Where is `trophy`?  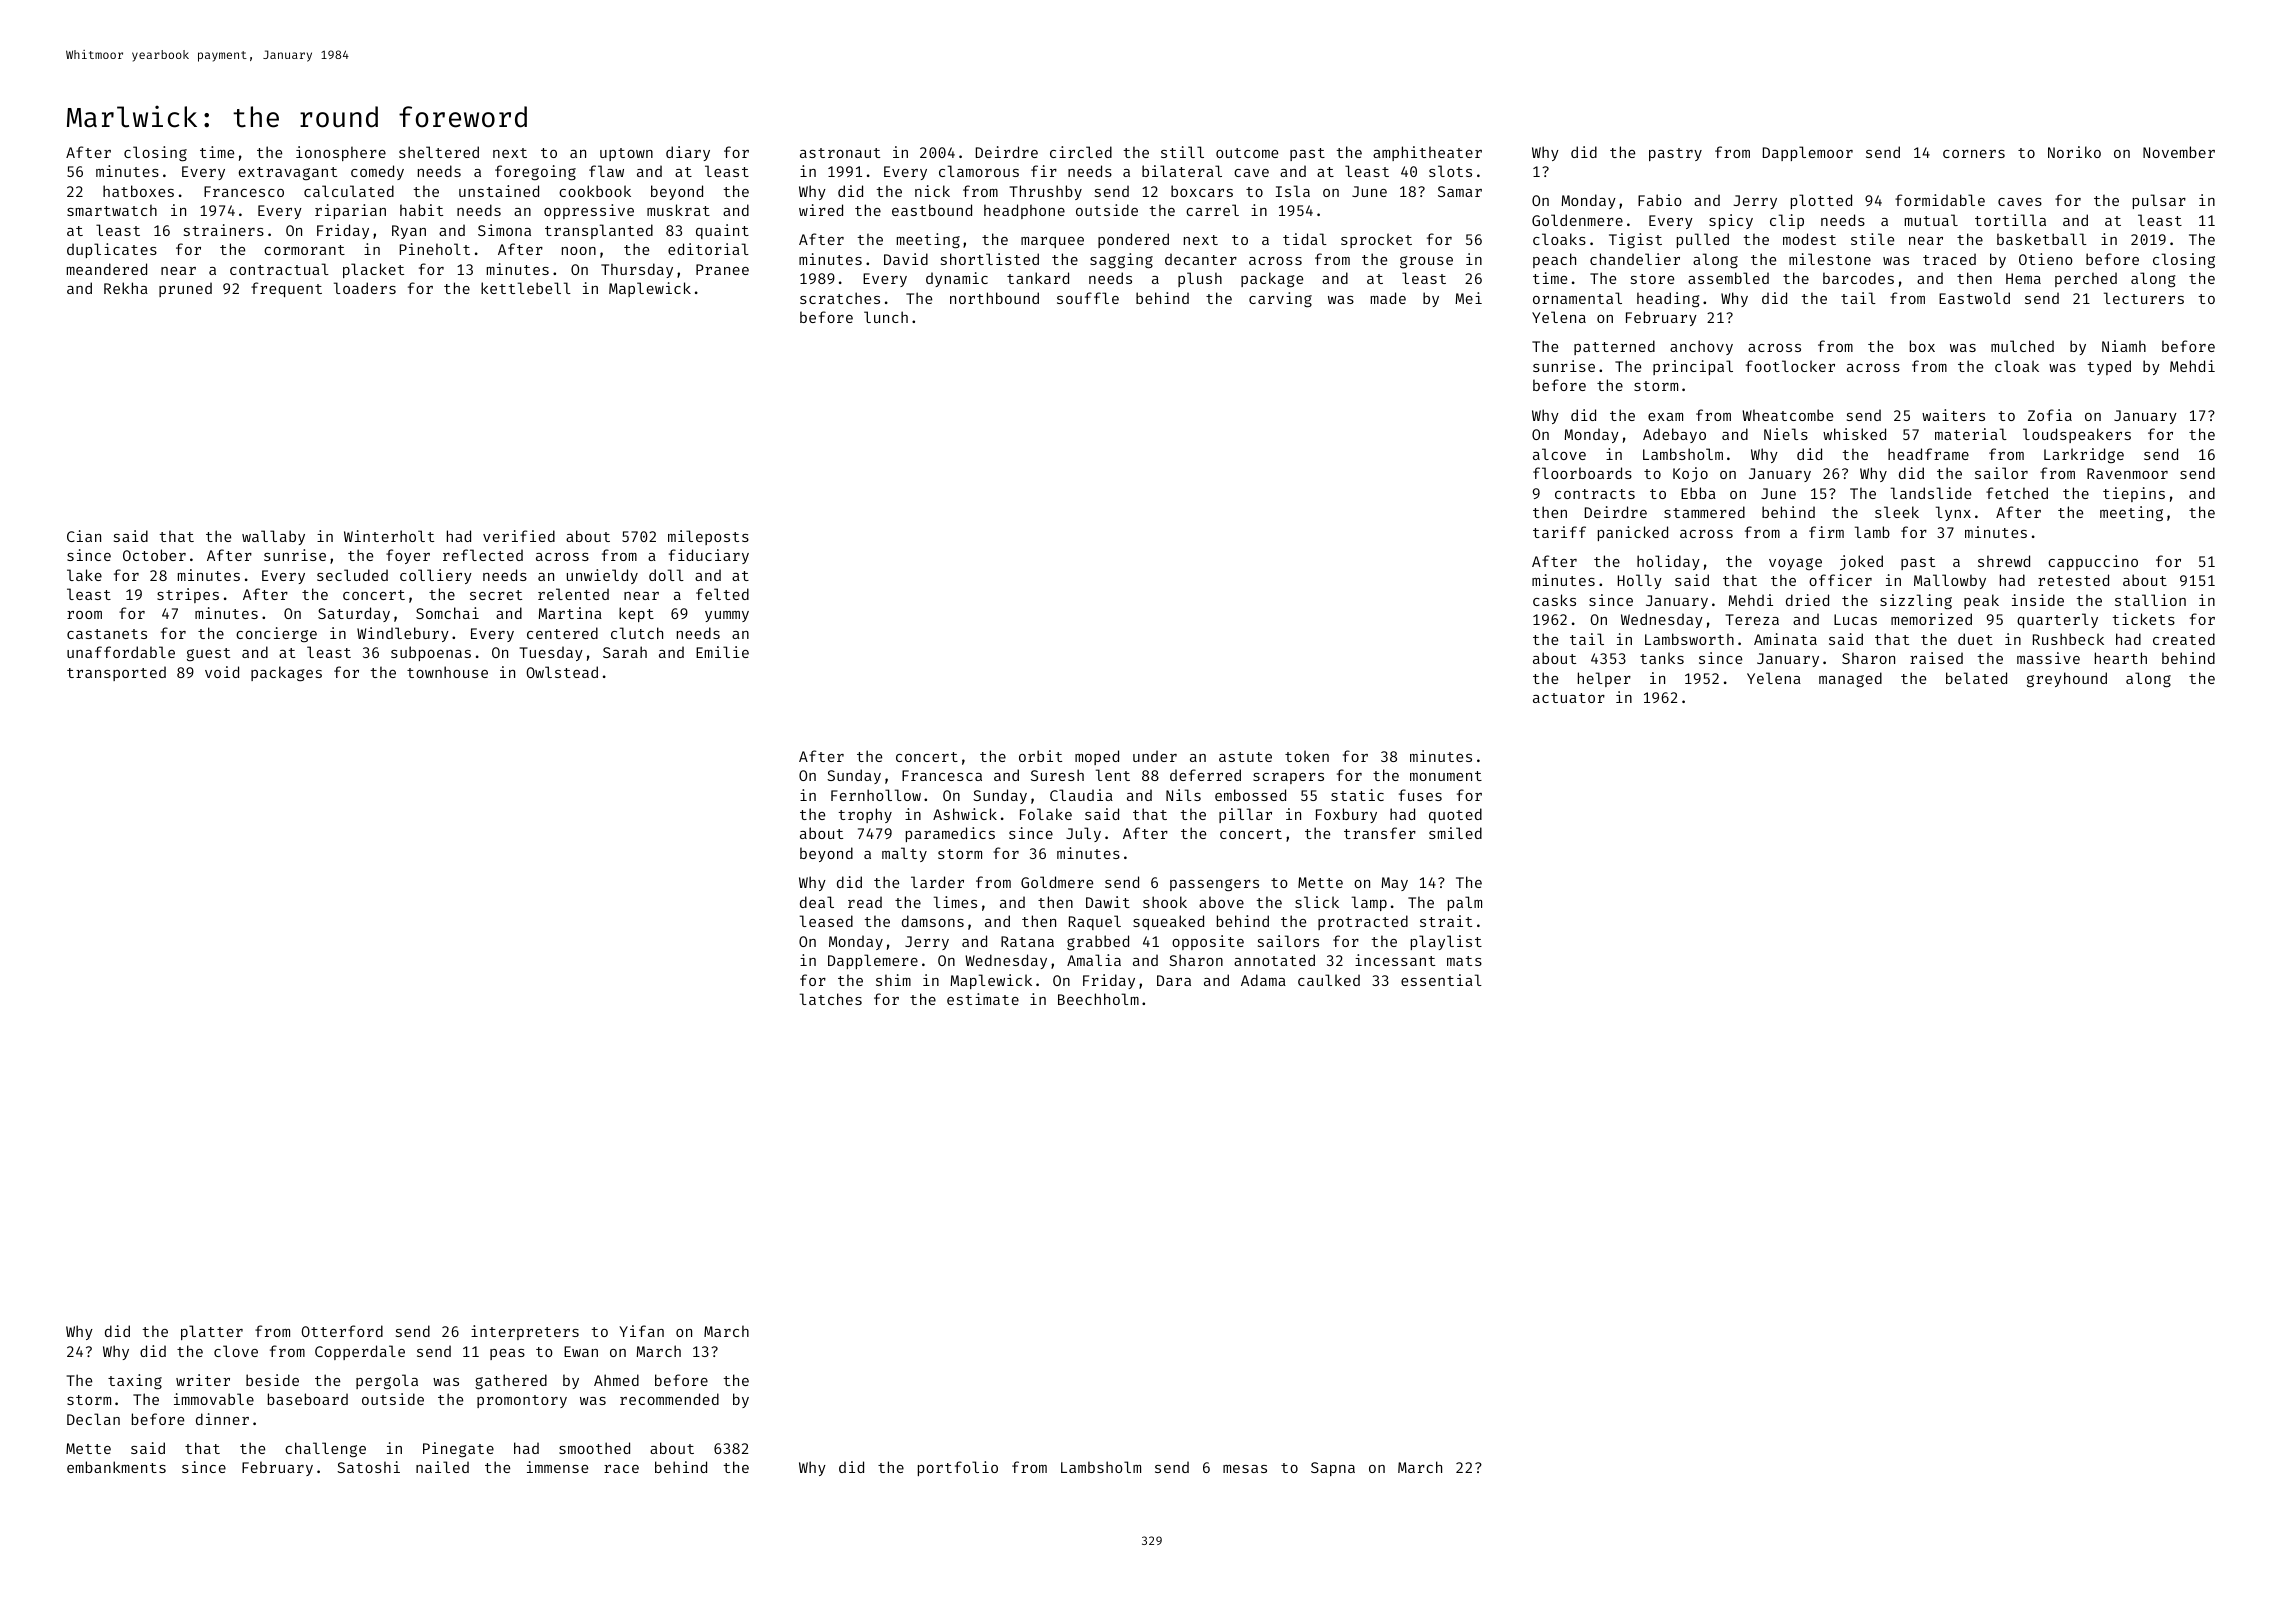 trophy is located at coordinates (865, 815).
